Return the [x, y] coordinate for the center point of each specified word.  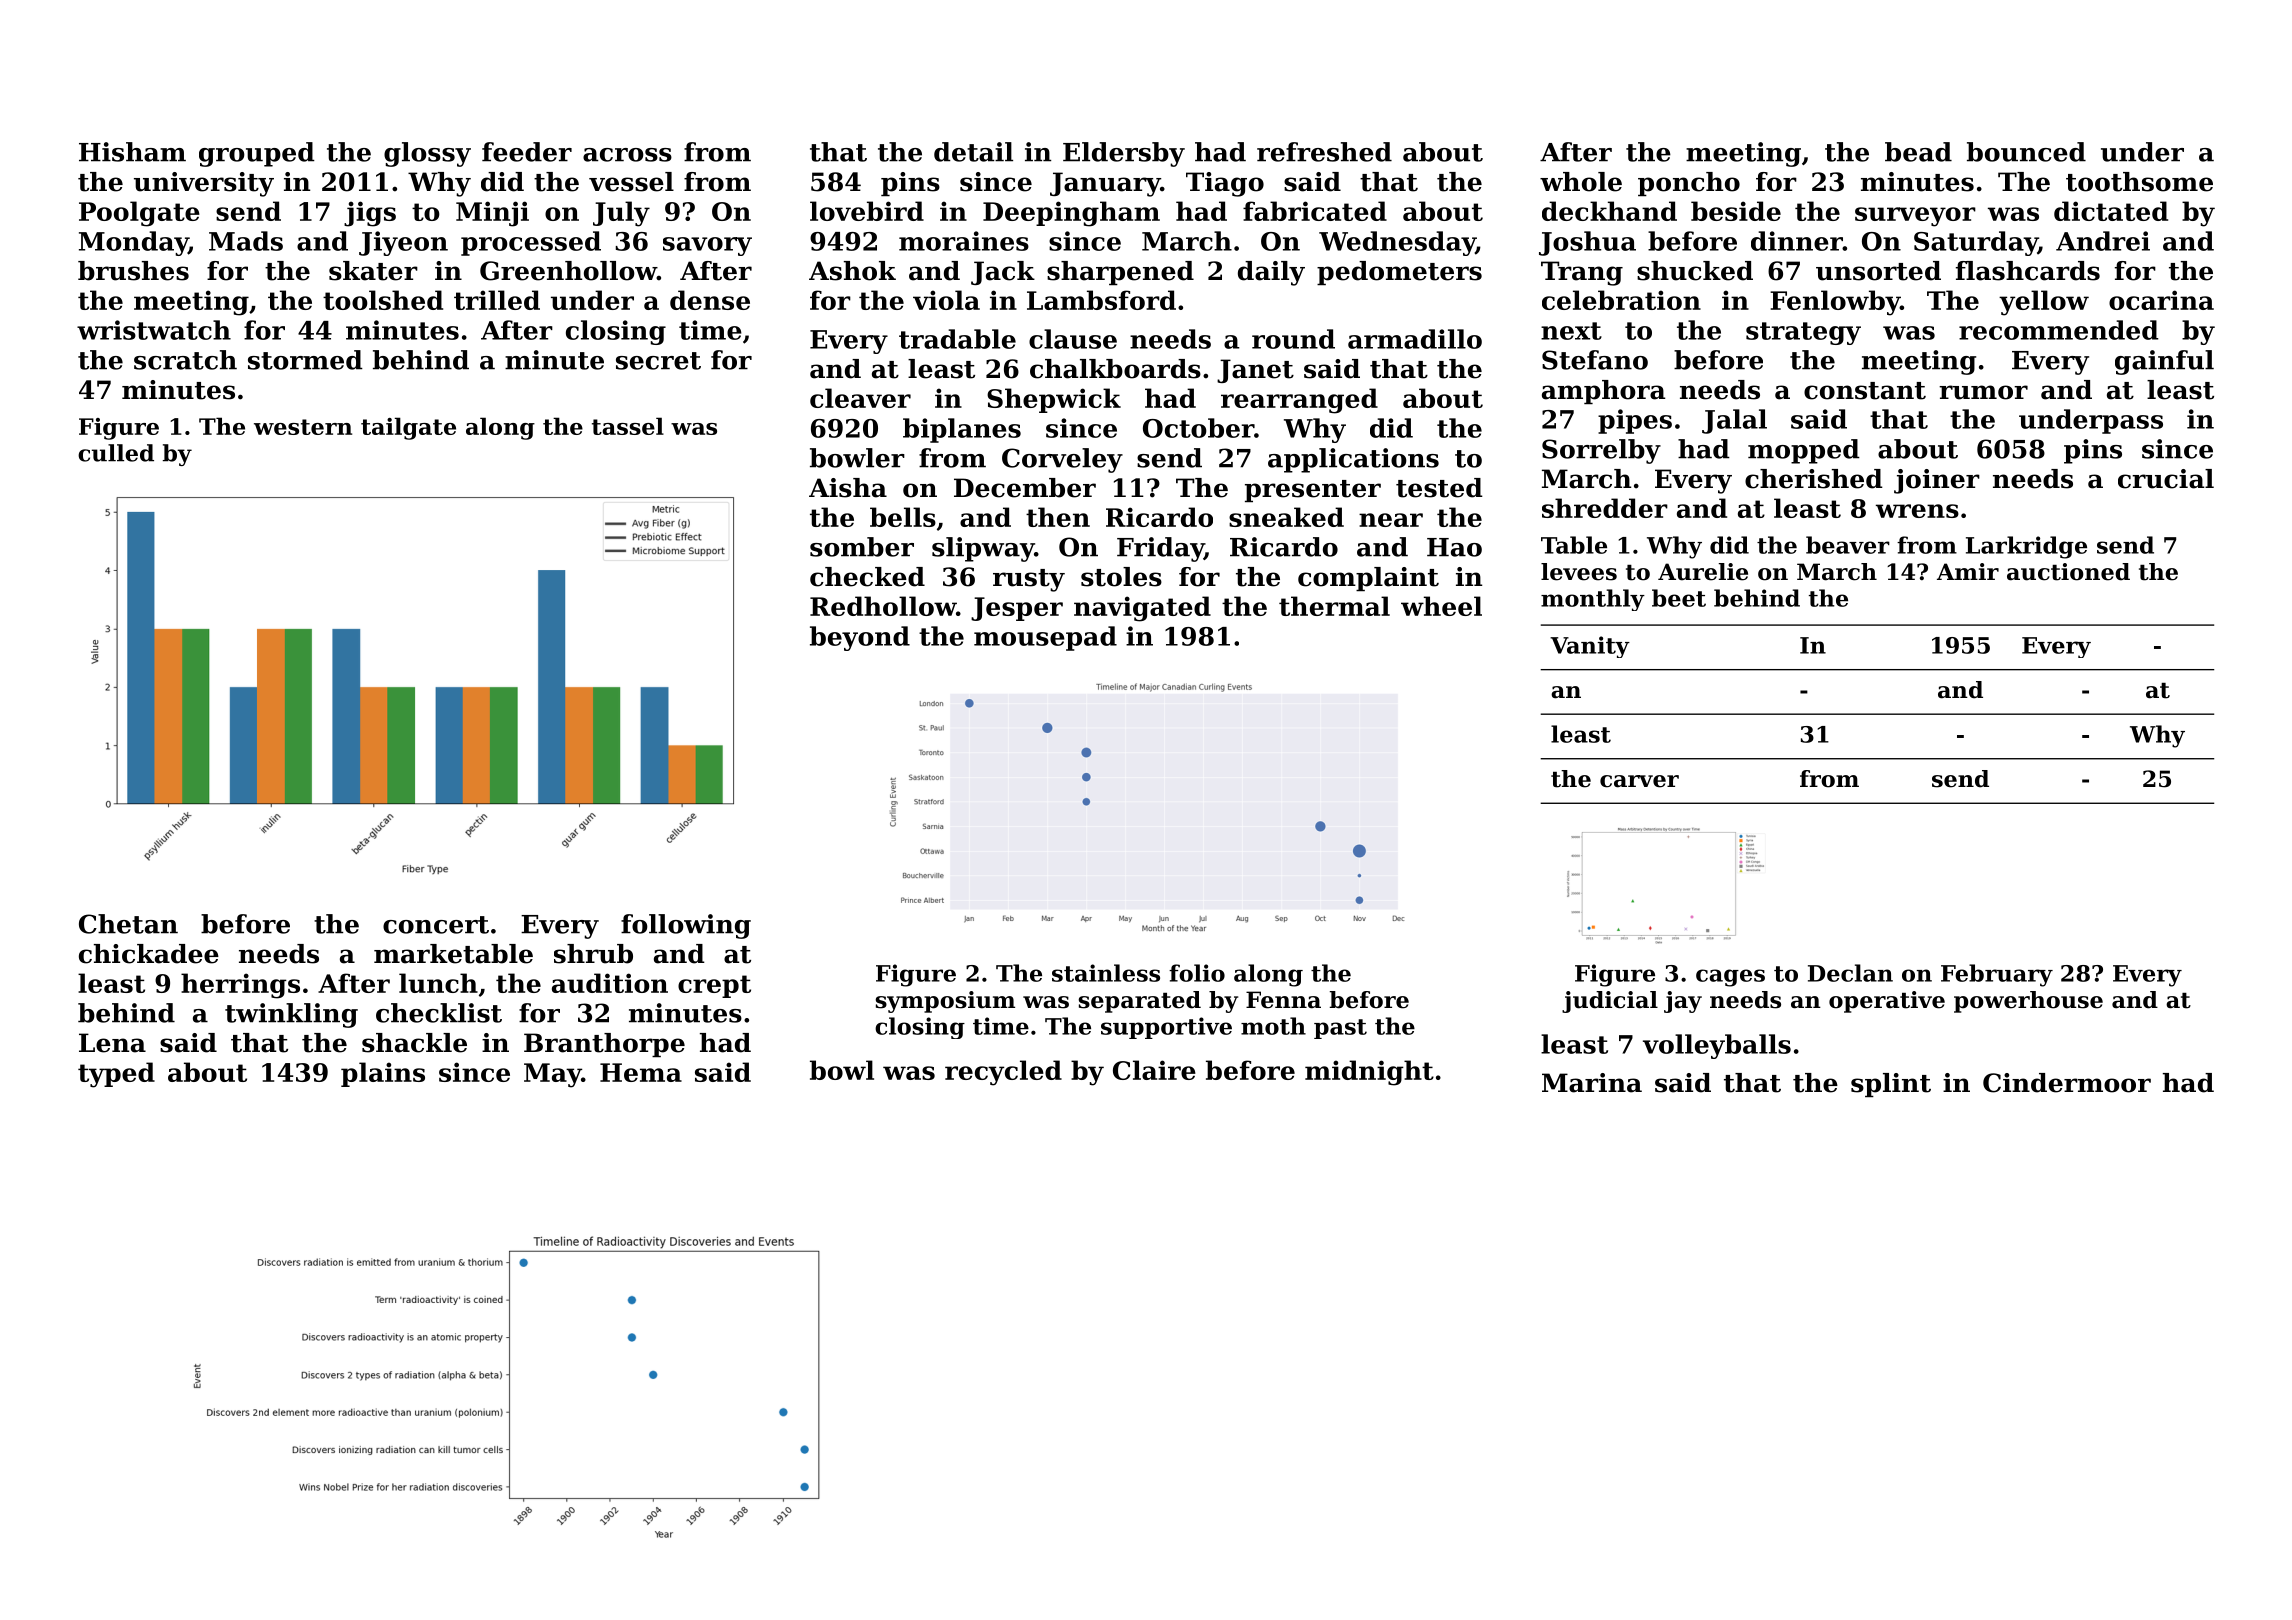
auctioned [2068, 572]
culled [116, 453]
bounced [2026, 152]
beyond [860, 638]
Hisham [132, 152]
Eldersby [1124, 154]
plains [383, 1074]
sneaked [1286, 517]
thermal [1334, 606]
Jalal [1734, 421]
